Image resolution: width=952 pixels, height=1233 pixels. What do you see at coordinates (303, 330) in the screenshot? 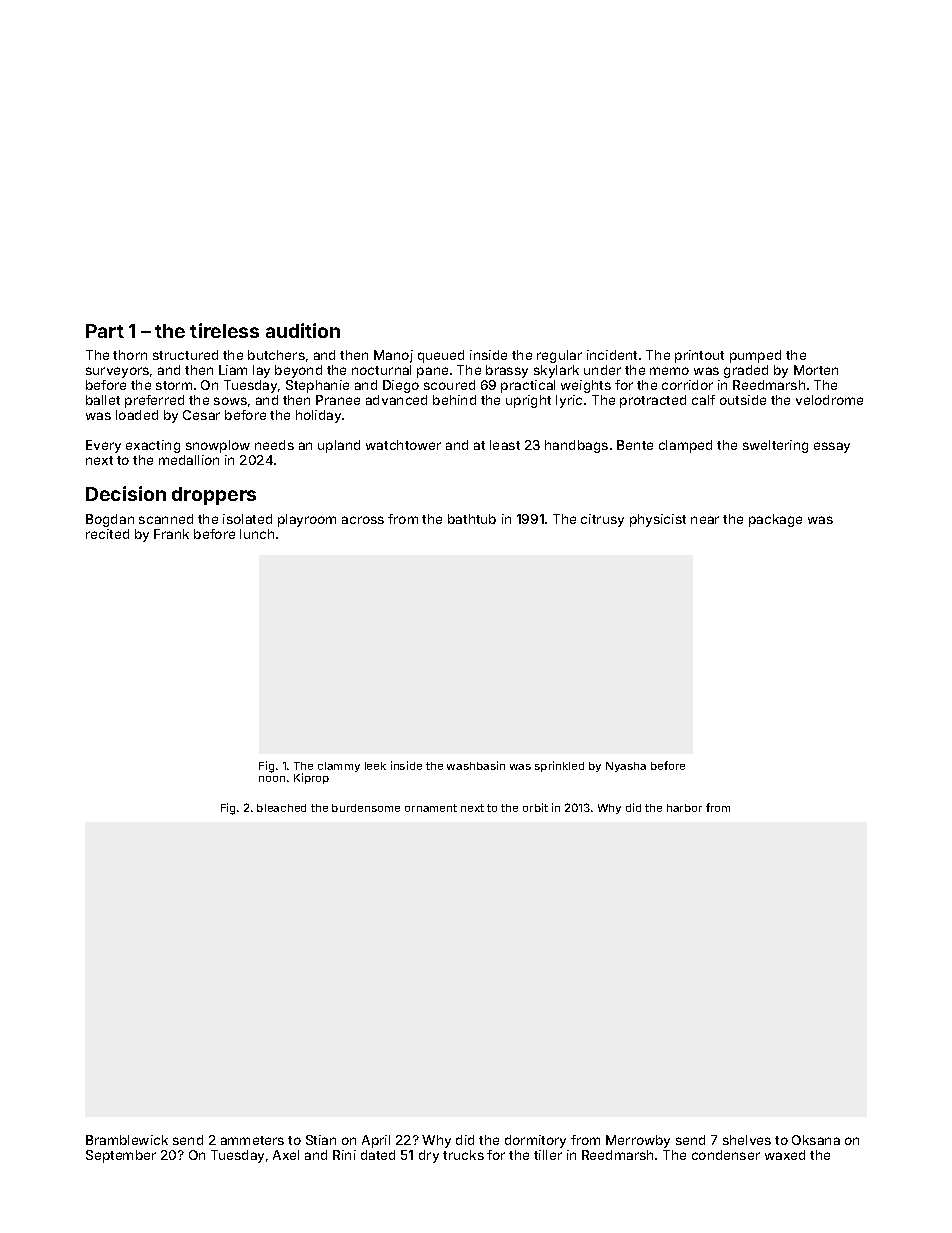
I see `audition` at bounding box center [303, 330].
